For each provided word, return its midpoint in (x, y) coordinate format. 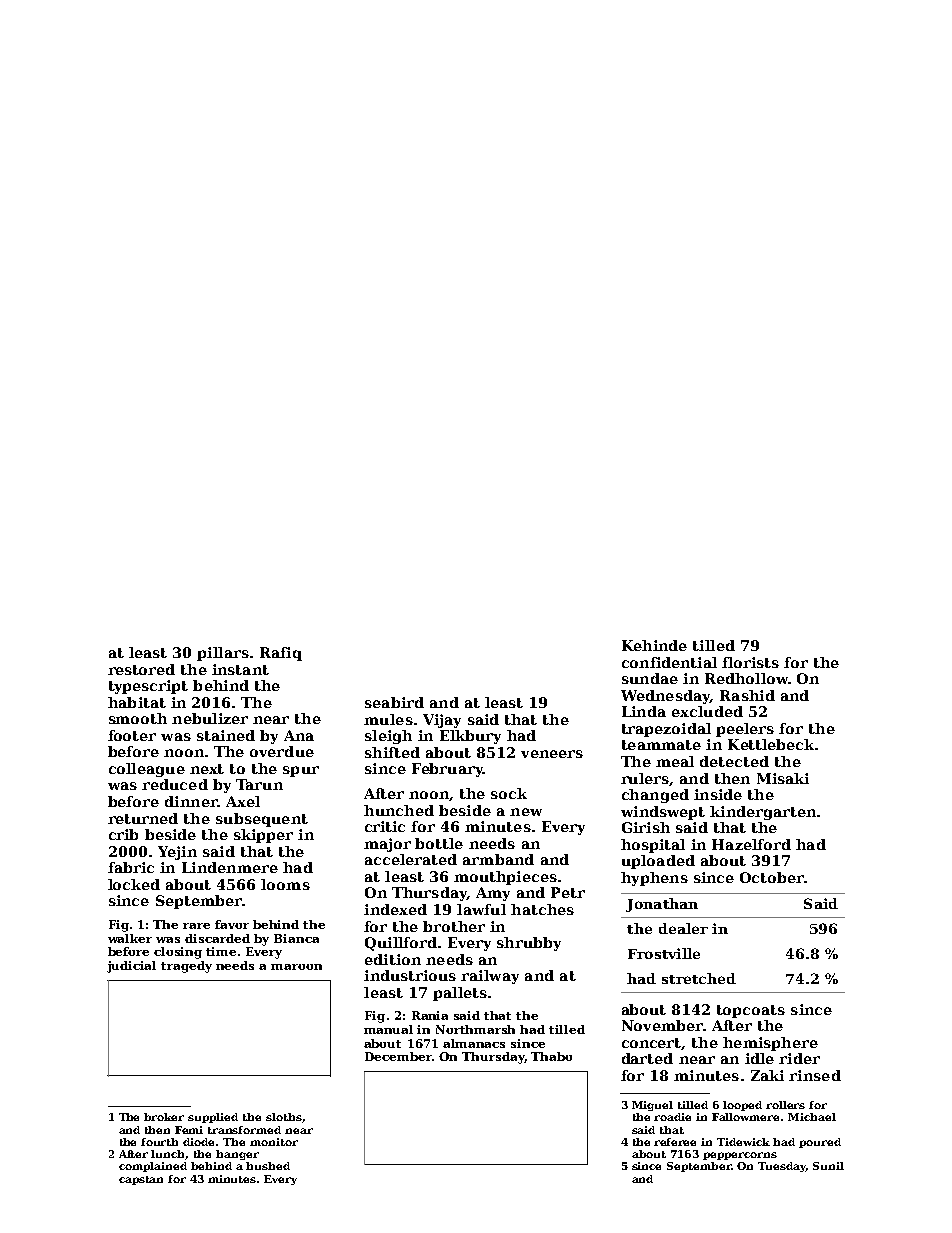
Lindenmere (230, 867)
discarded (217, 938)
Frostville (664, 953)
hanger (237, 1155)
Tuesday (782, 1167)
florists (750, 662)
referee (675, 1142)
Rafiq (281, 654)
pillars (223, 654)
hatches (542, 909)
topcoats (751, 1011)
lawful (481, 909)
